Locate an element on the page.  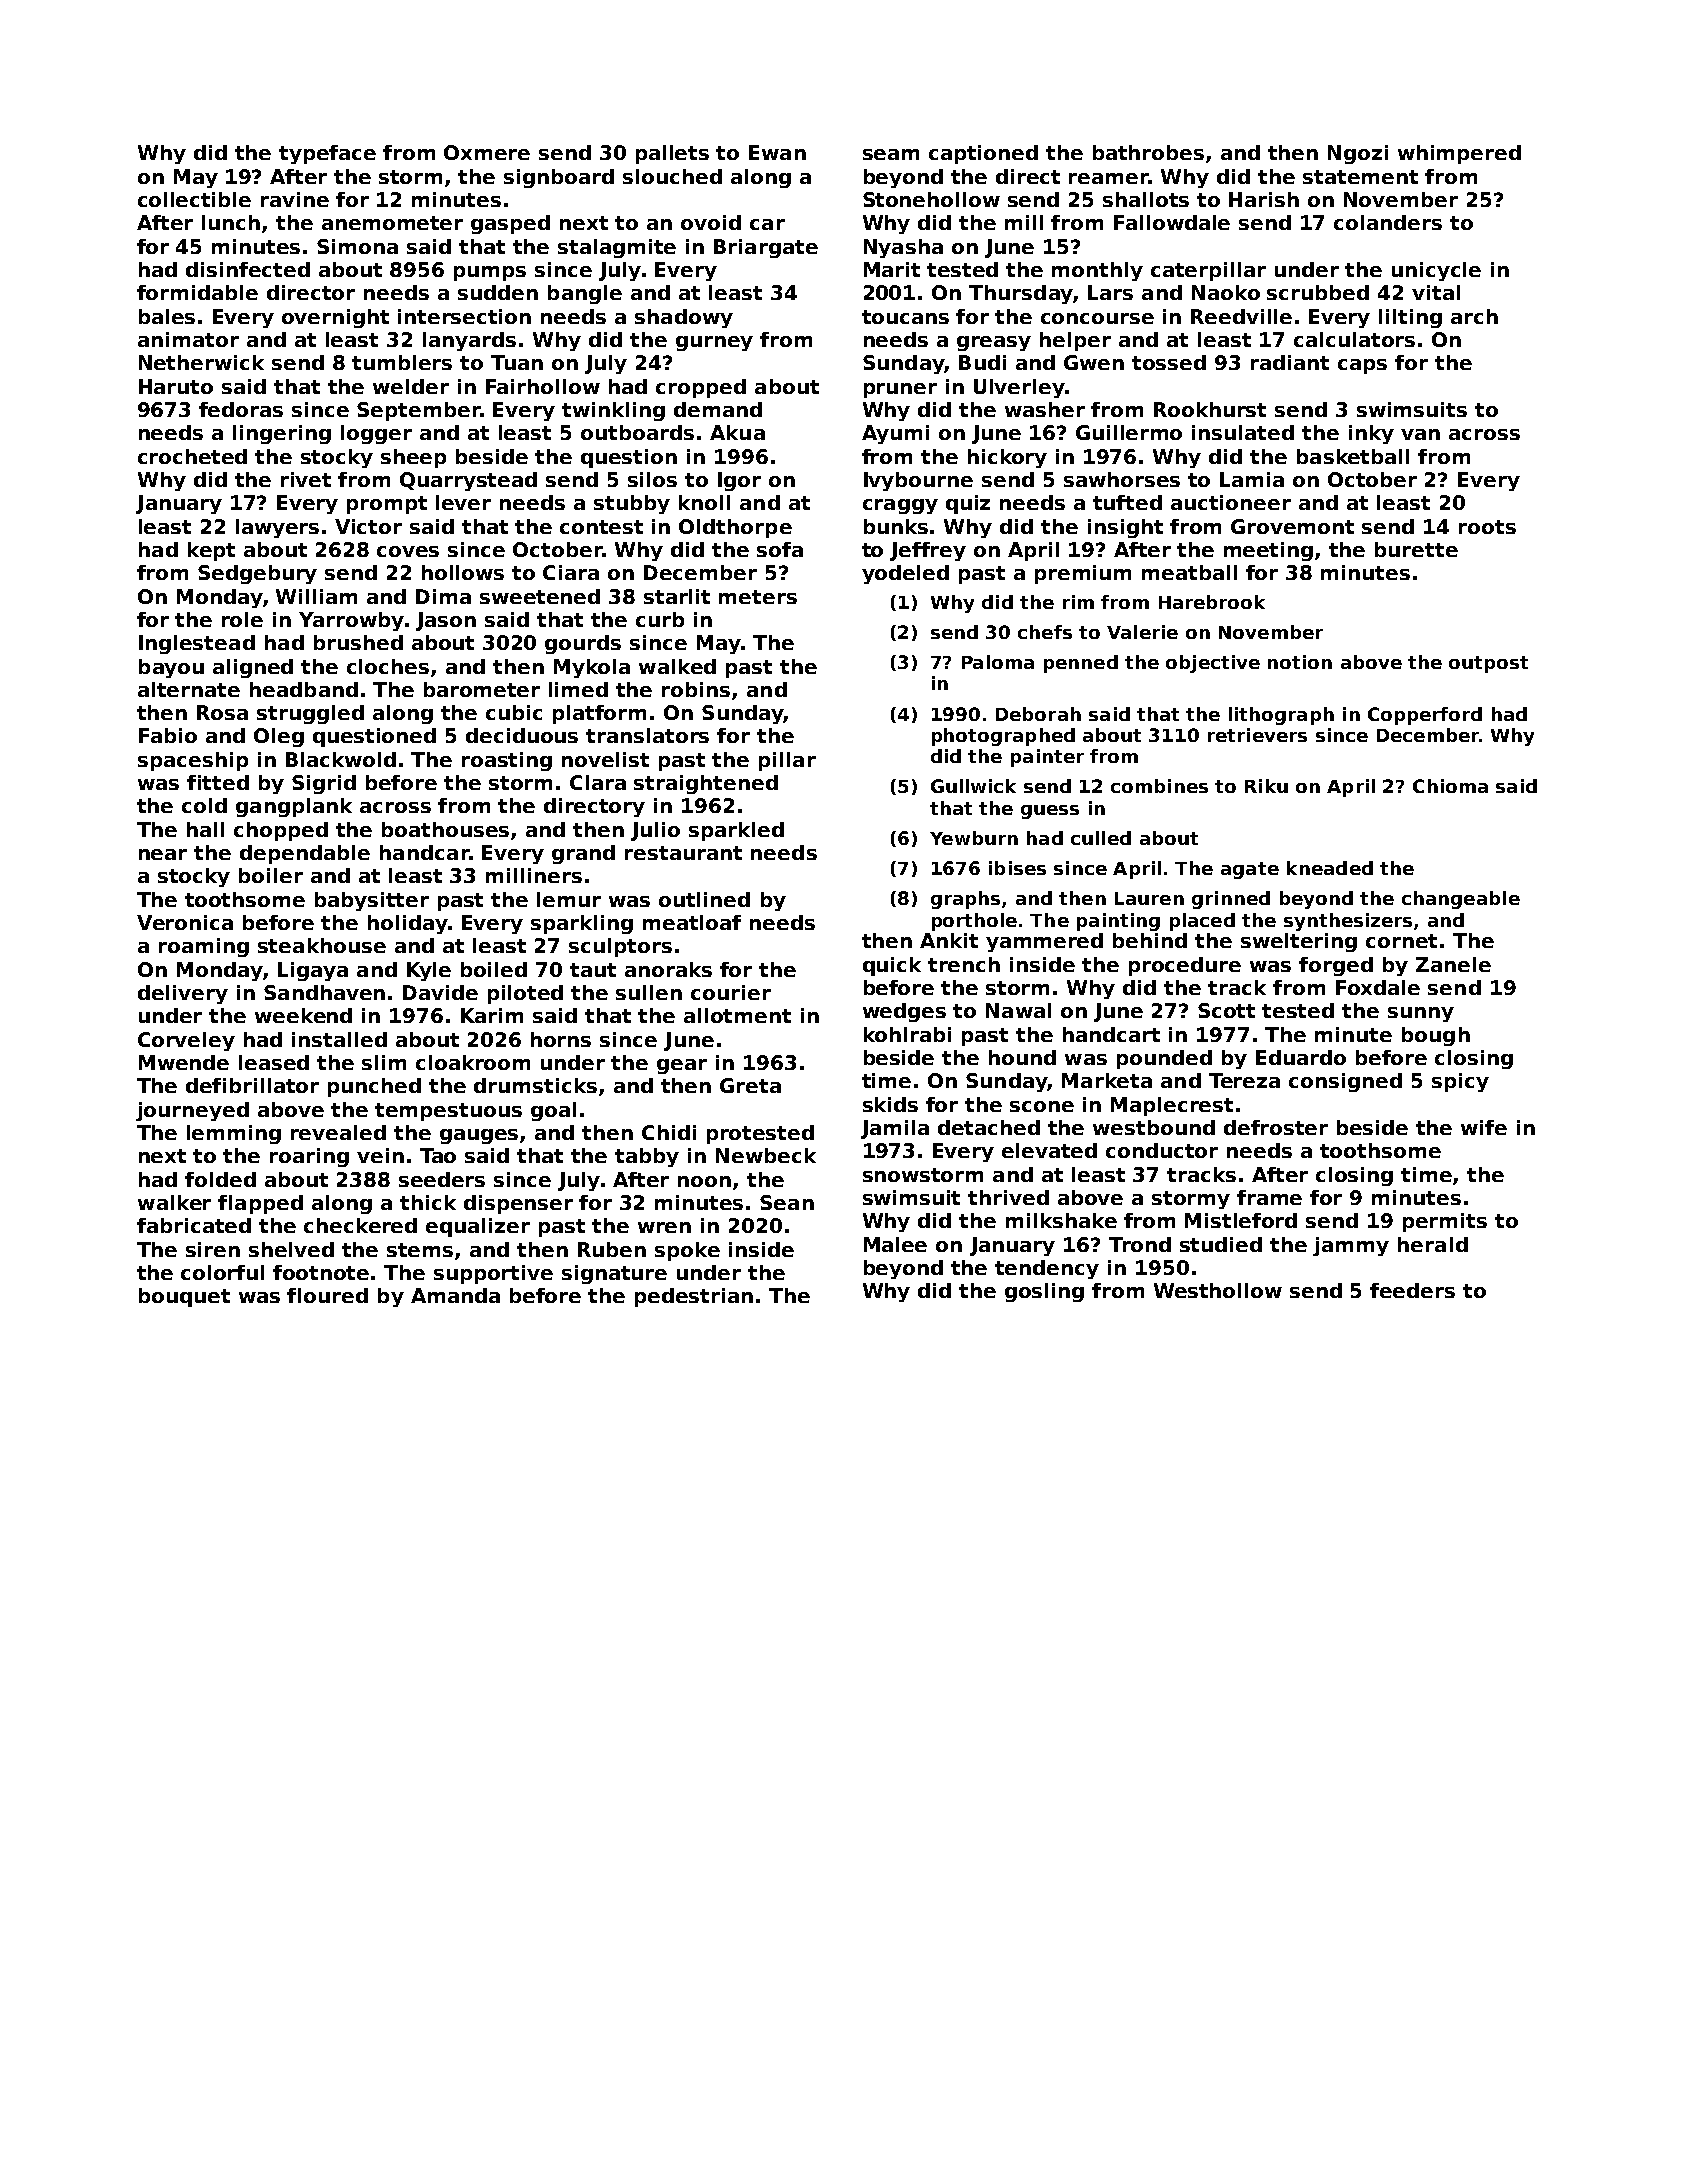
boiler is located at coordinates (271, 875).
